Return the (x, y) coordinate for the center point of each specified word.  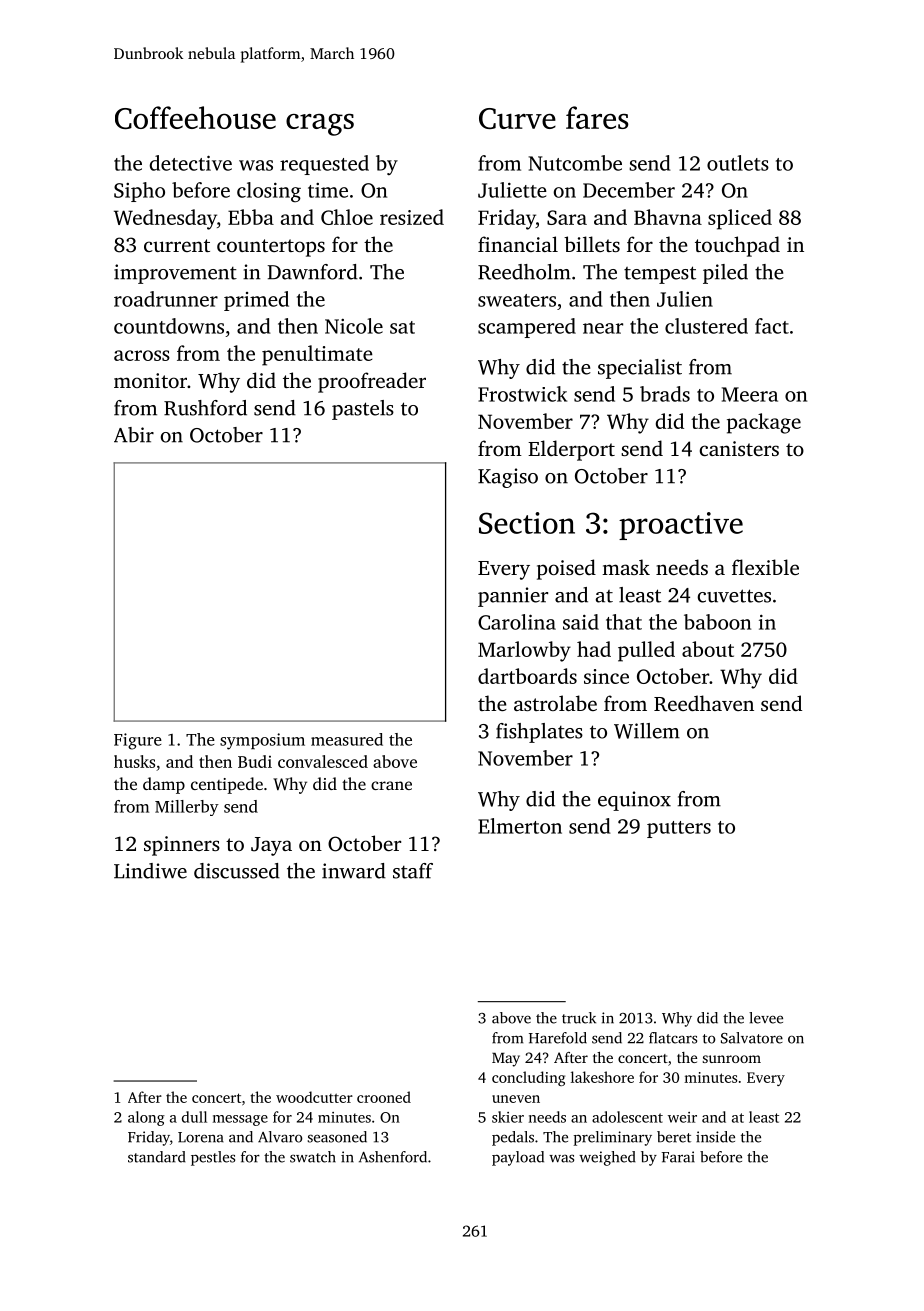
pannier (513, 597)
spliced (740, 219)
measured (347, 739)
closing (269, 192)
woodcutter (314, 1097)
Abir (134, 435)
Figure (138, 741)
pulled (646, 651)
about (708, 649)
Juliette (512, 190)
